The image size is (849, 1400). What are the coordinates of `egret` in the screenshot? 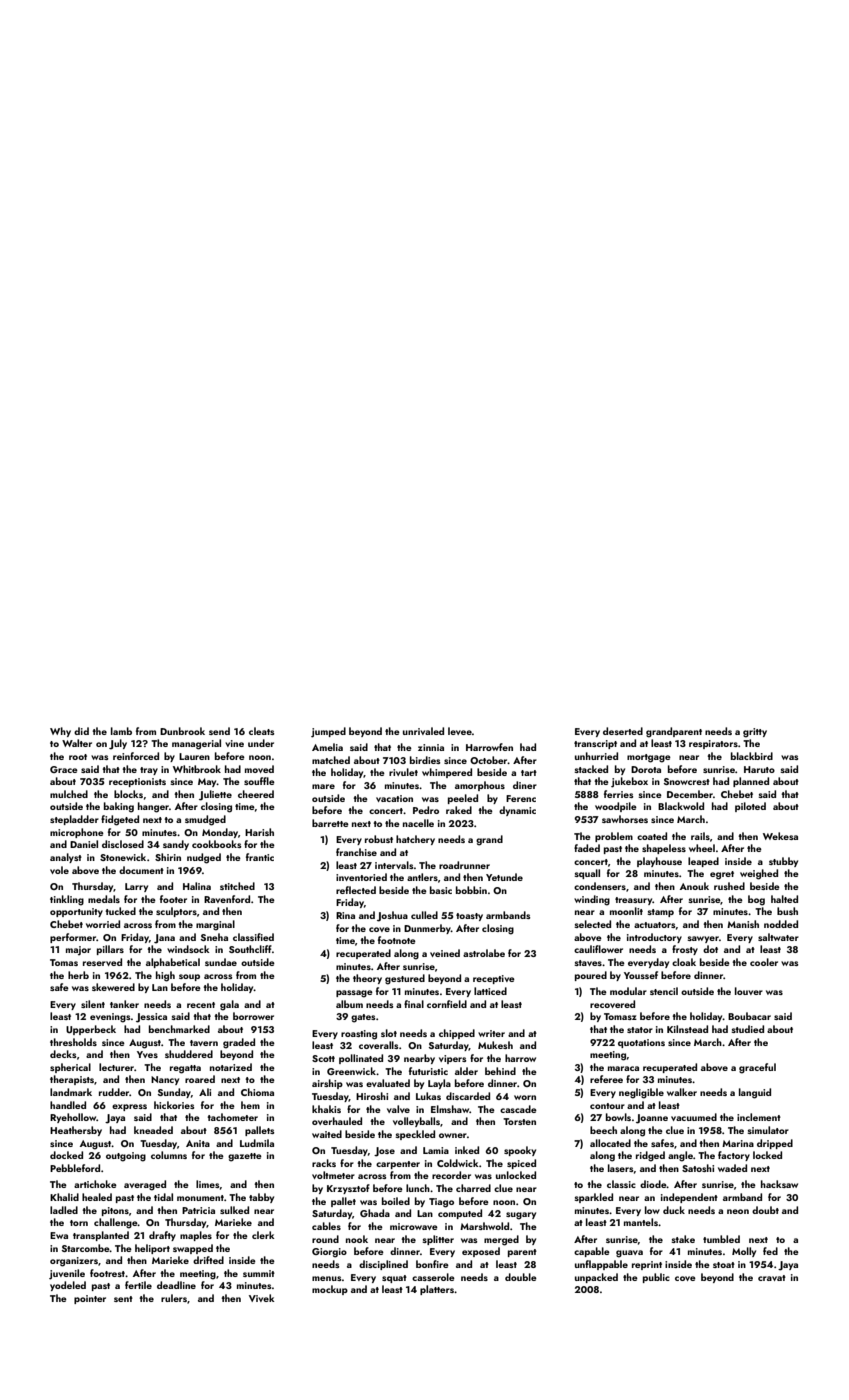 It's located at (722, 875).
